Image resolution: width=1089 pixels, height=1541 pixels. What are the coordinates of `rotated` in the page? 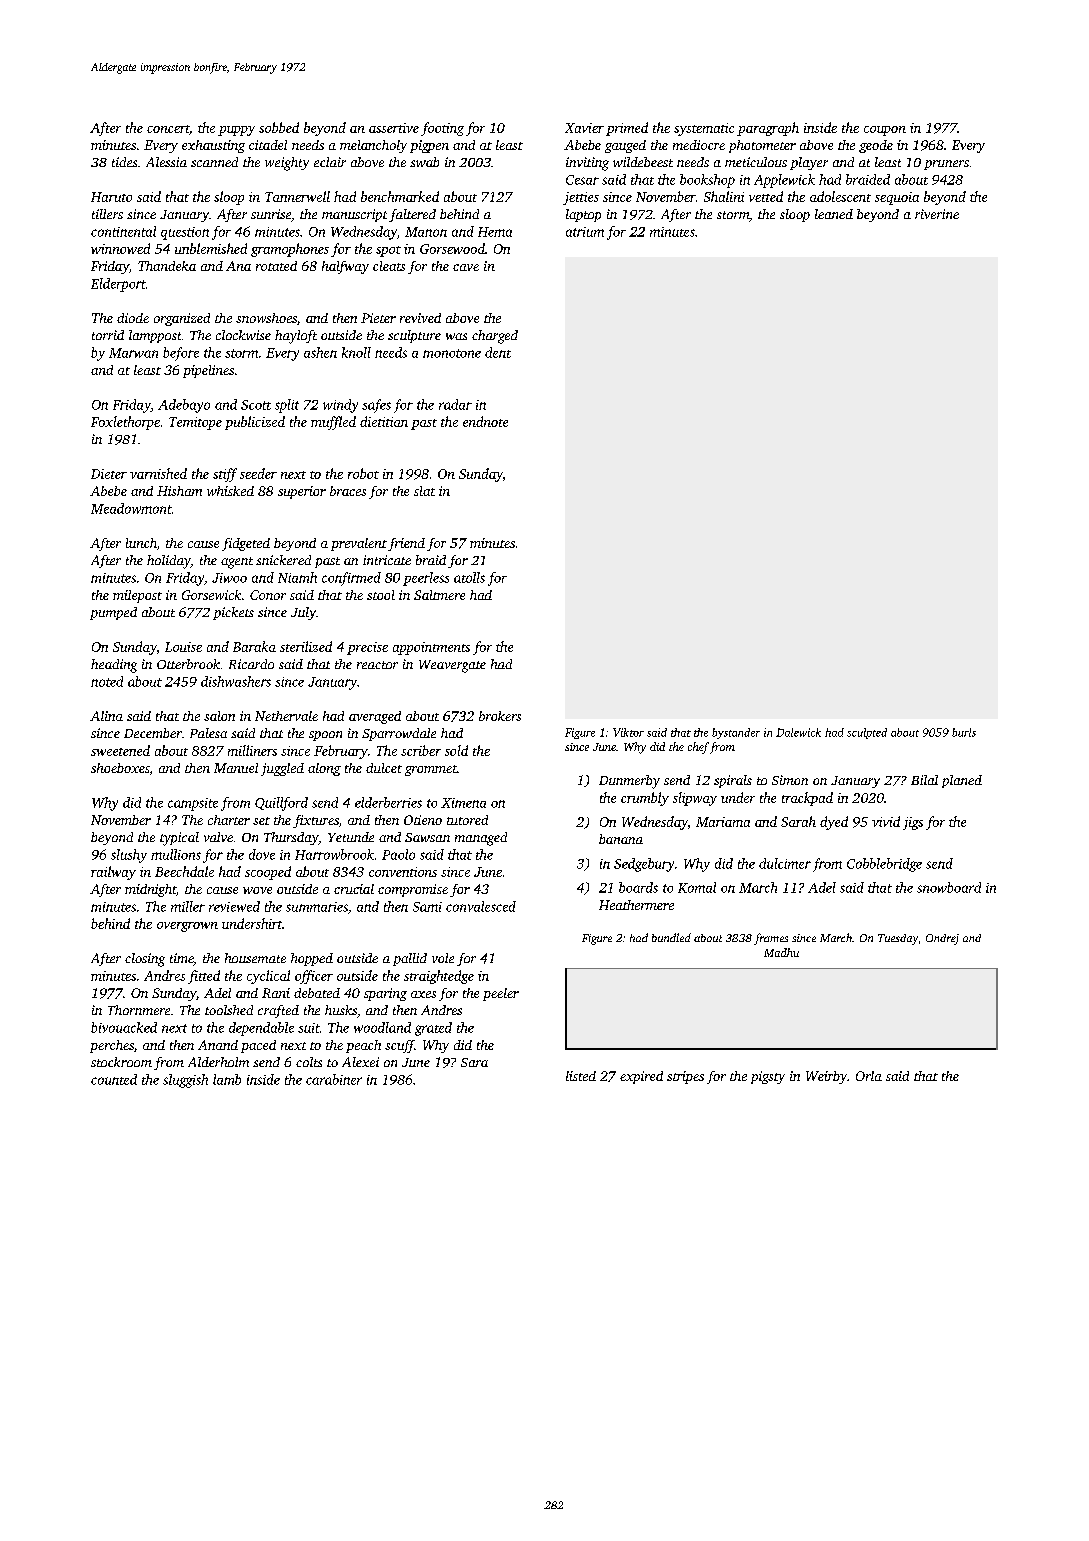 It's located at (276, 266).
